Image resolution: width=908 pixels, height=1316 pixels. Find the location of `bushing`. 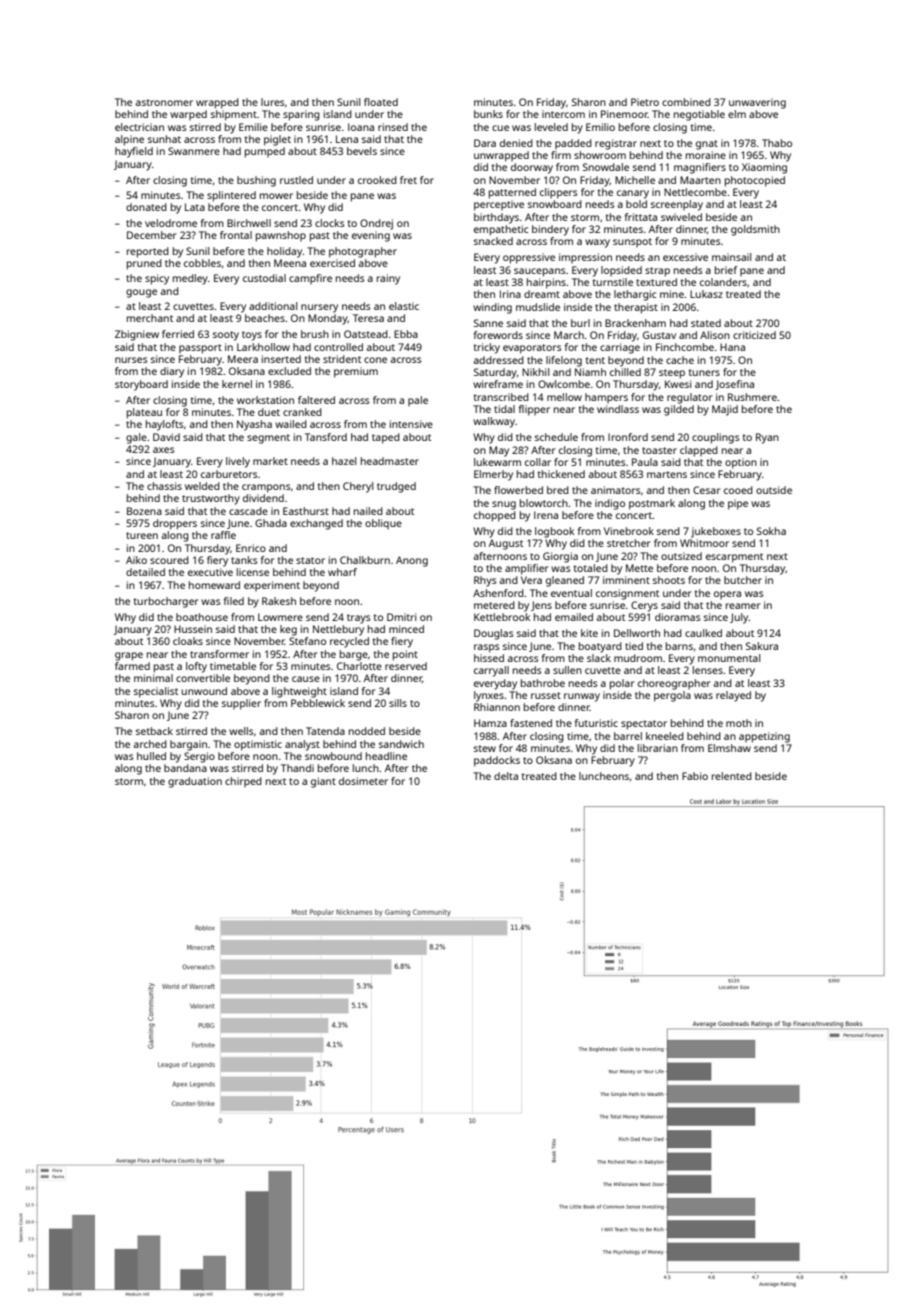

bushing is located at coordinates (256, 181).
